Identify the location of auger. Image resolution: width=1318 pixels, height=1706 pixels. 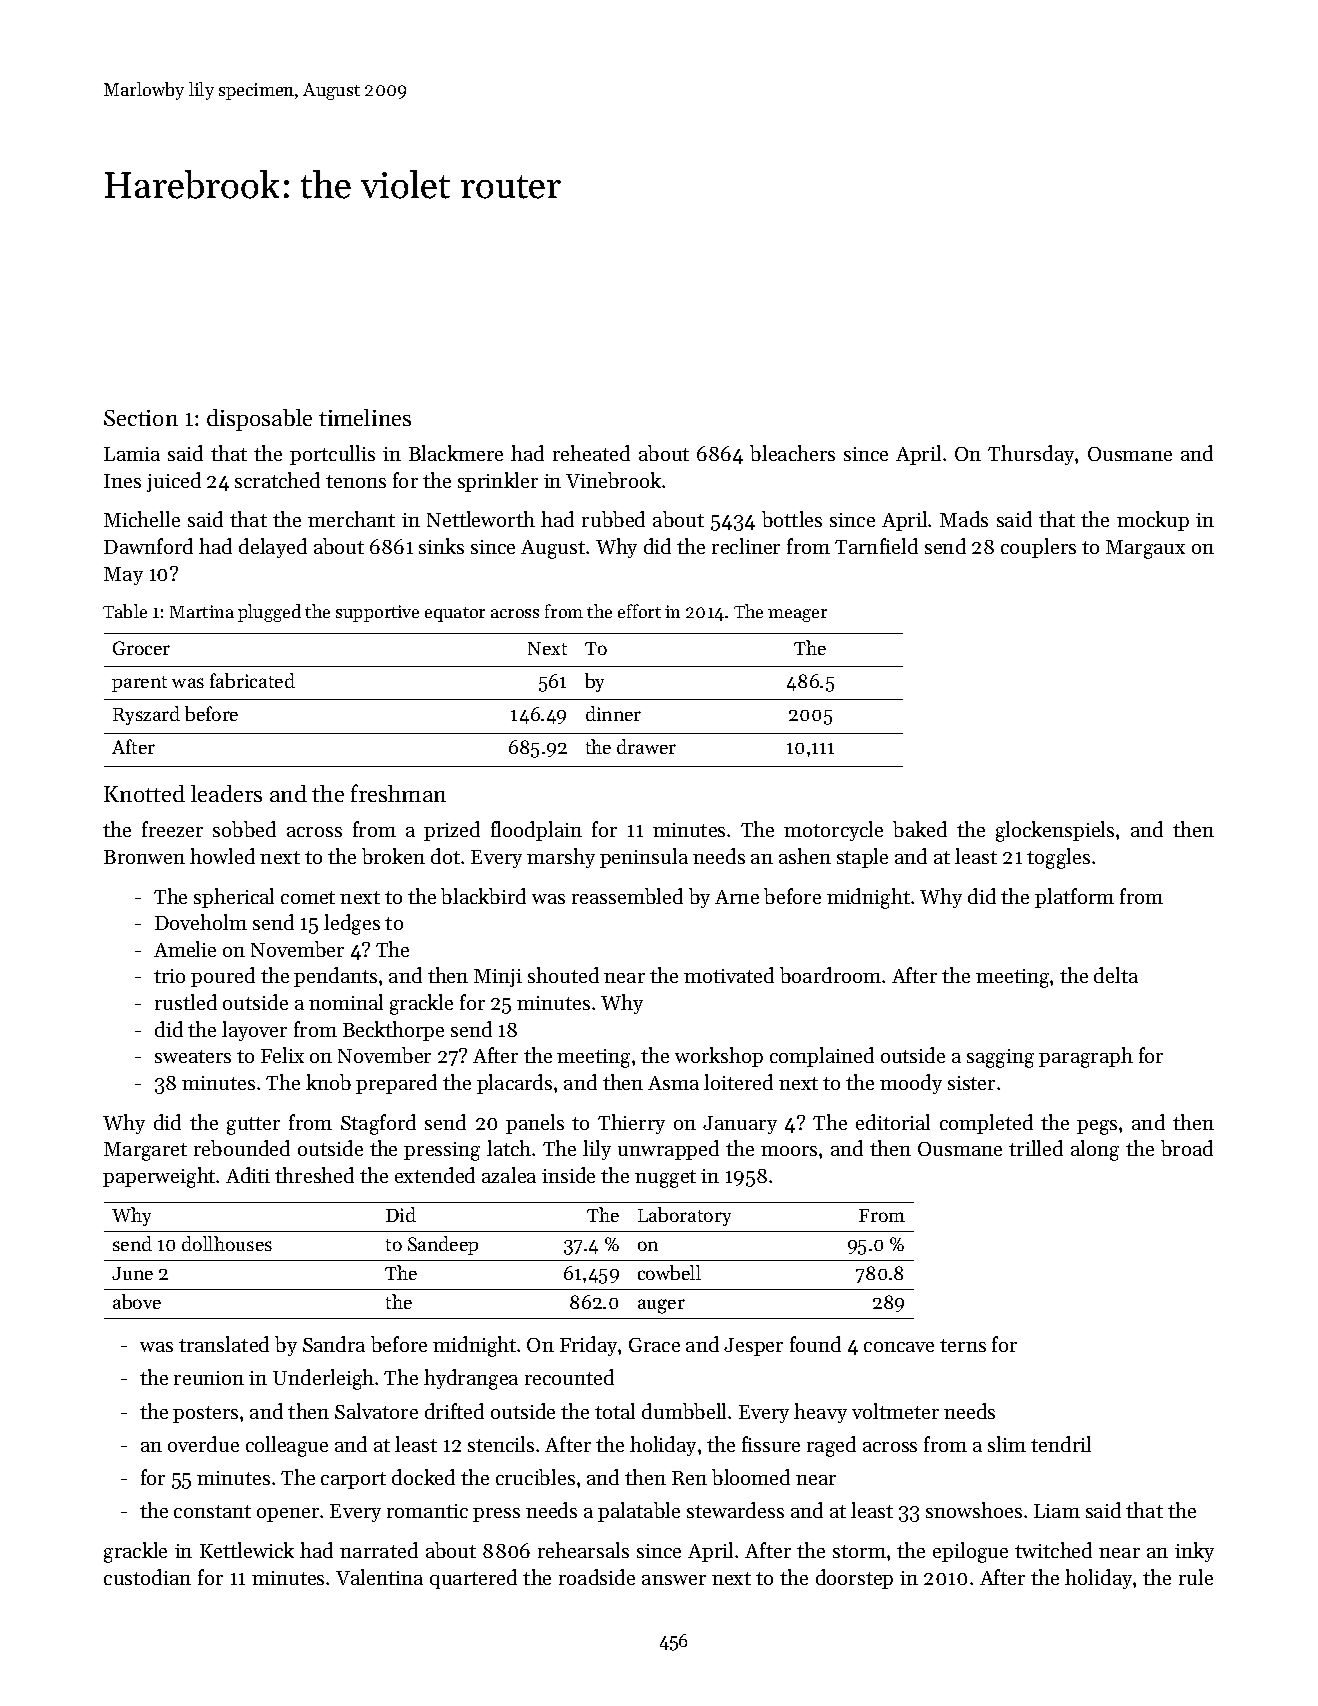
(661, 1306).
